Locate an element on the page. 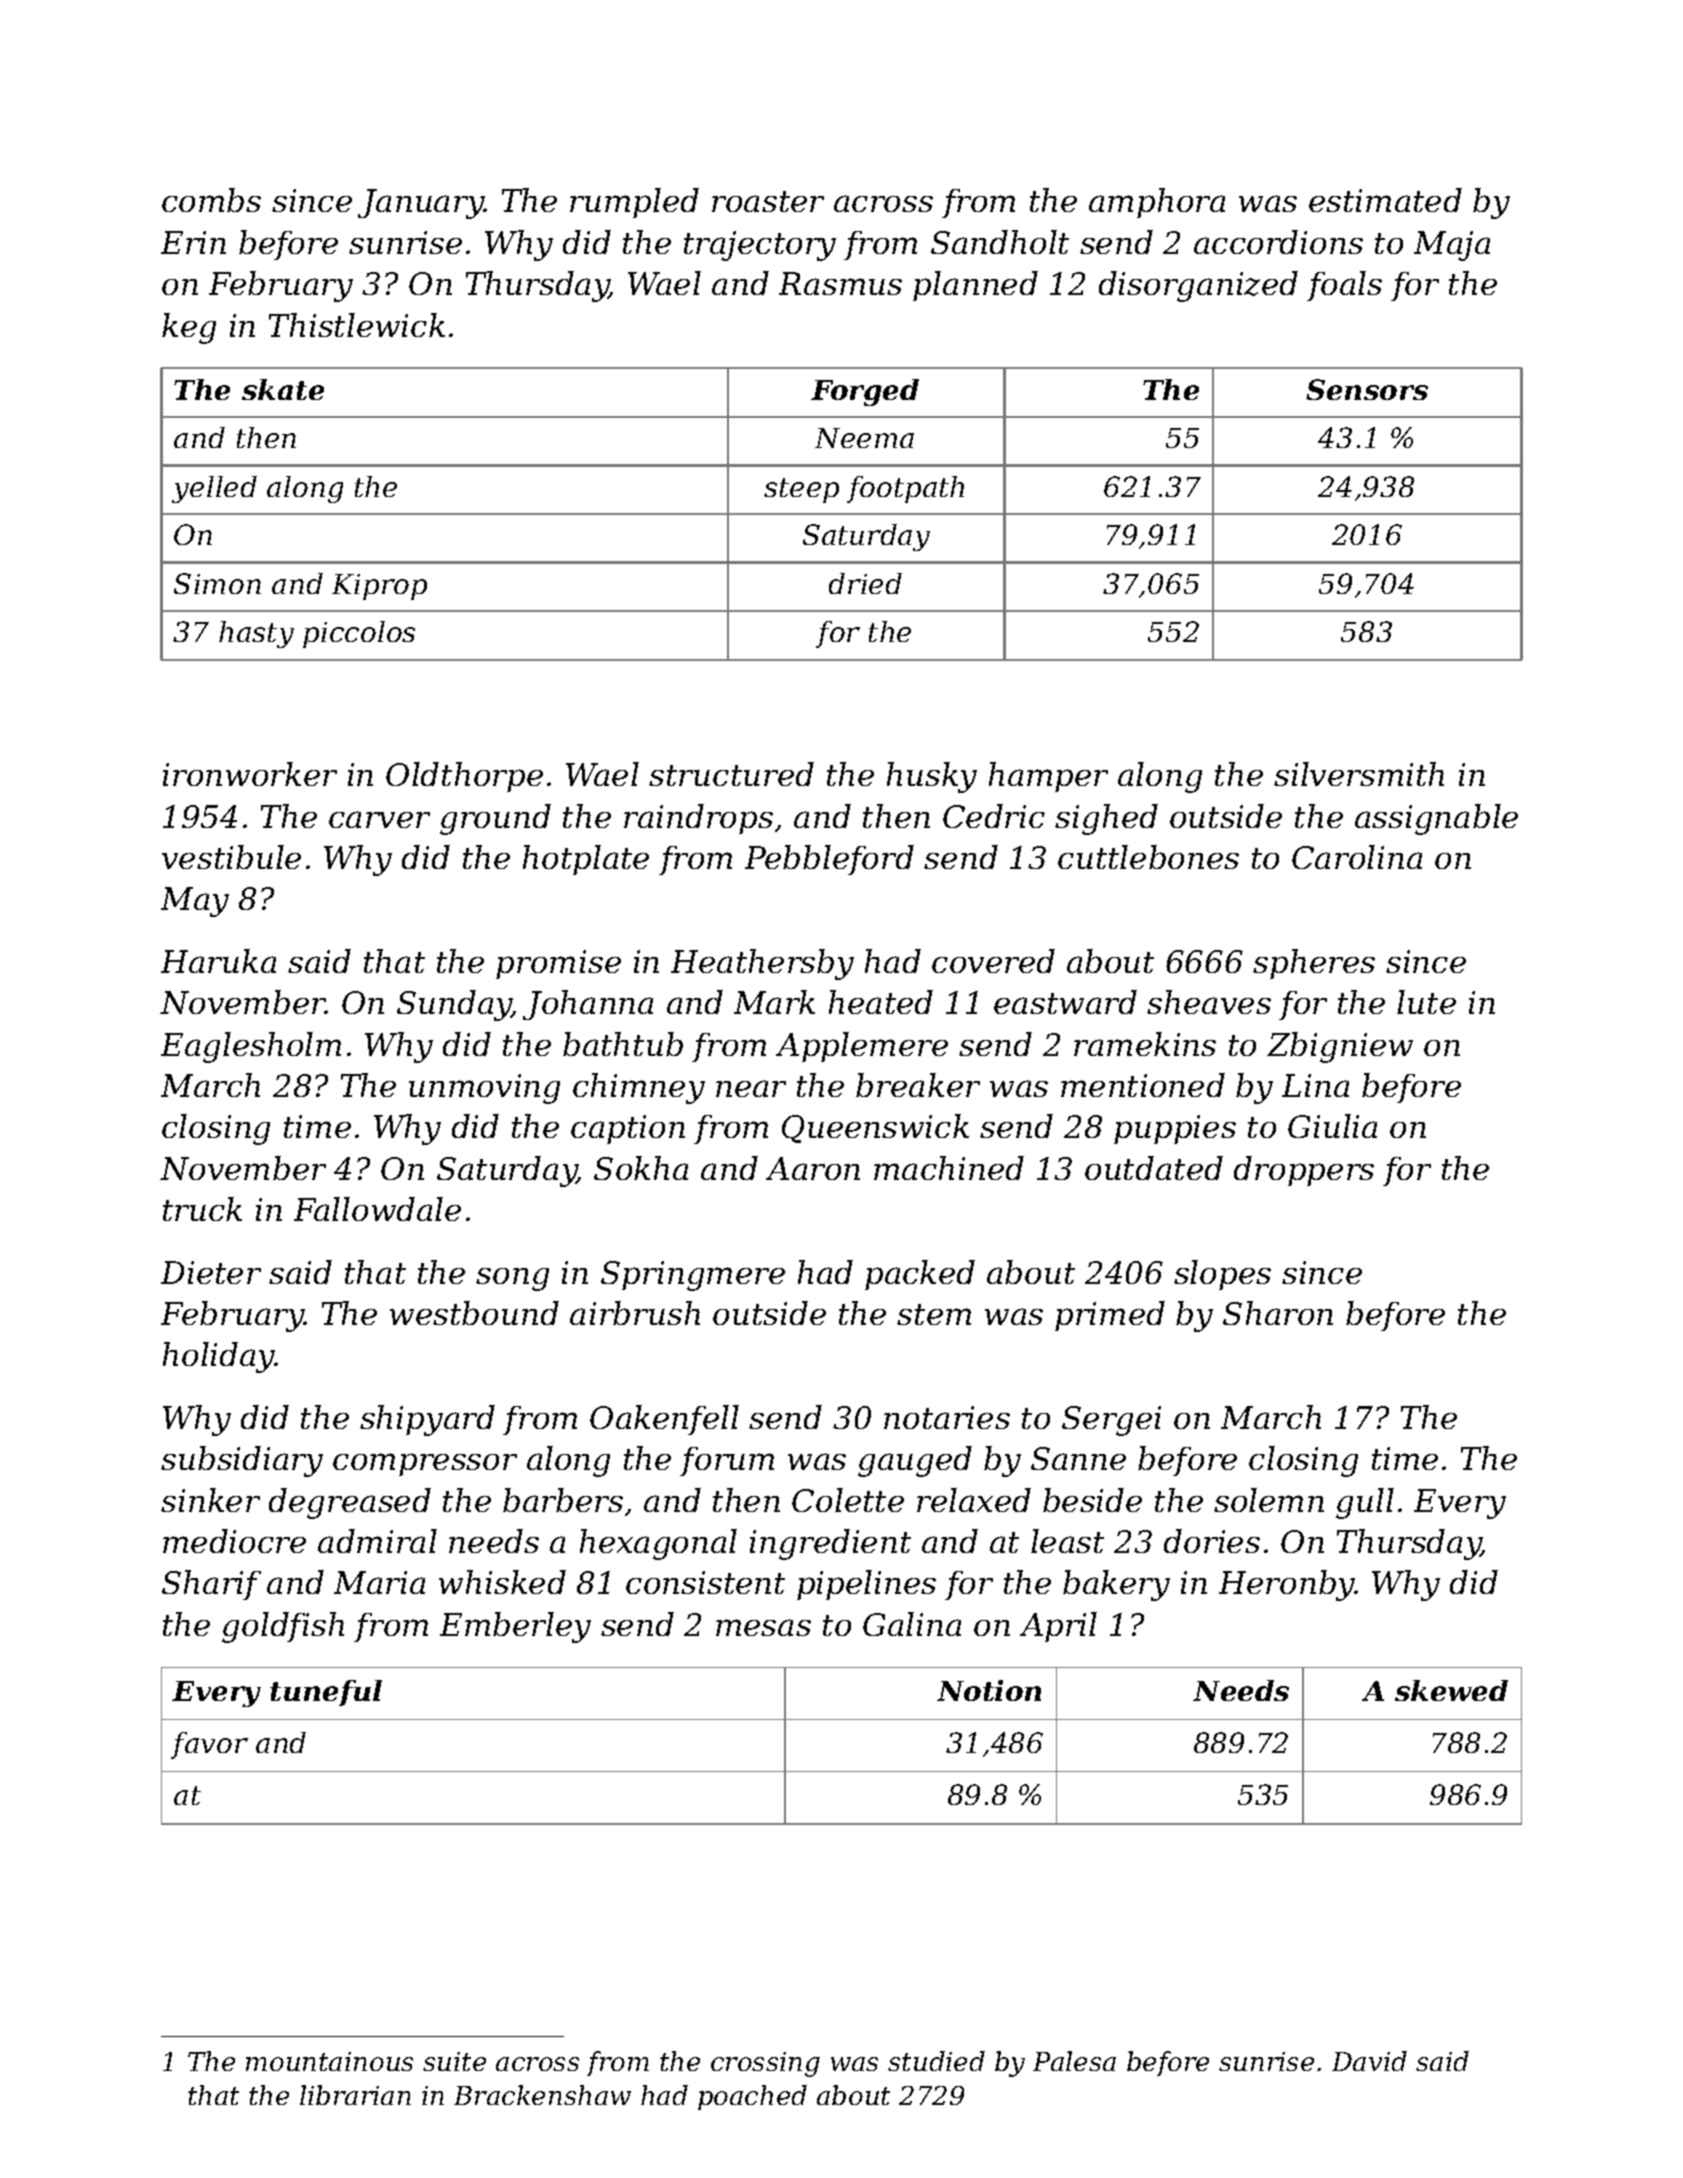 The height and width of the image is (2178, 1683). poached is located at coordinates (752, 2097).
